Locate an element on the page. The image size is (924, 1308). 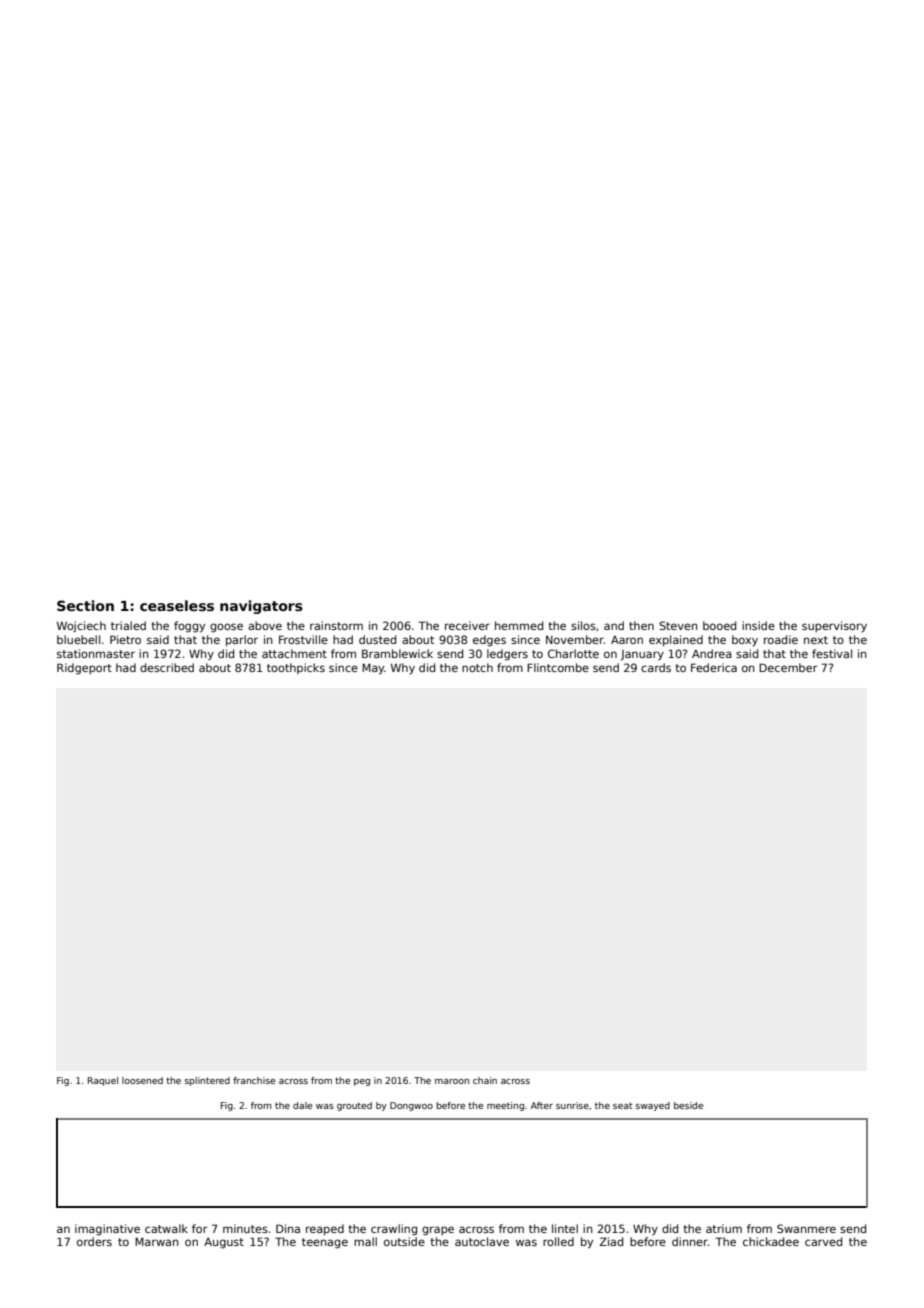
imaginative is located at coordinates (107, 1230).
